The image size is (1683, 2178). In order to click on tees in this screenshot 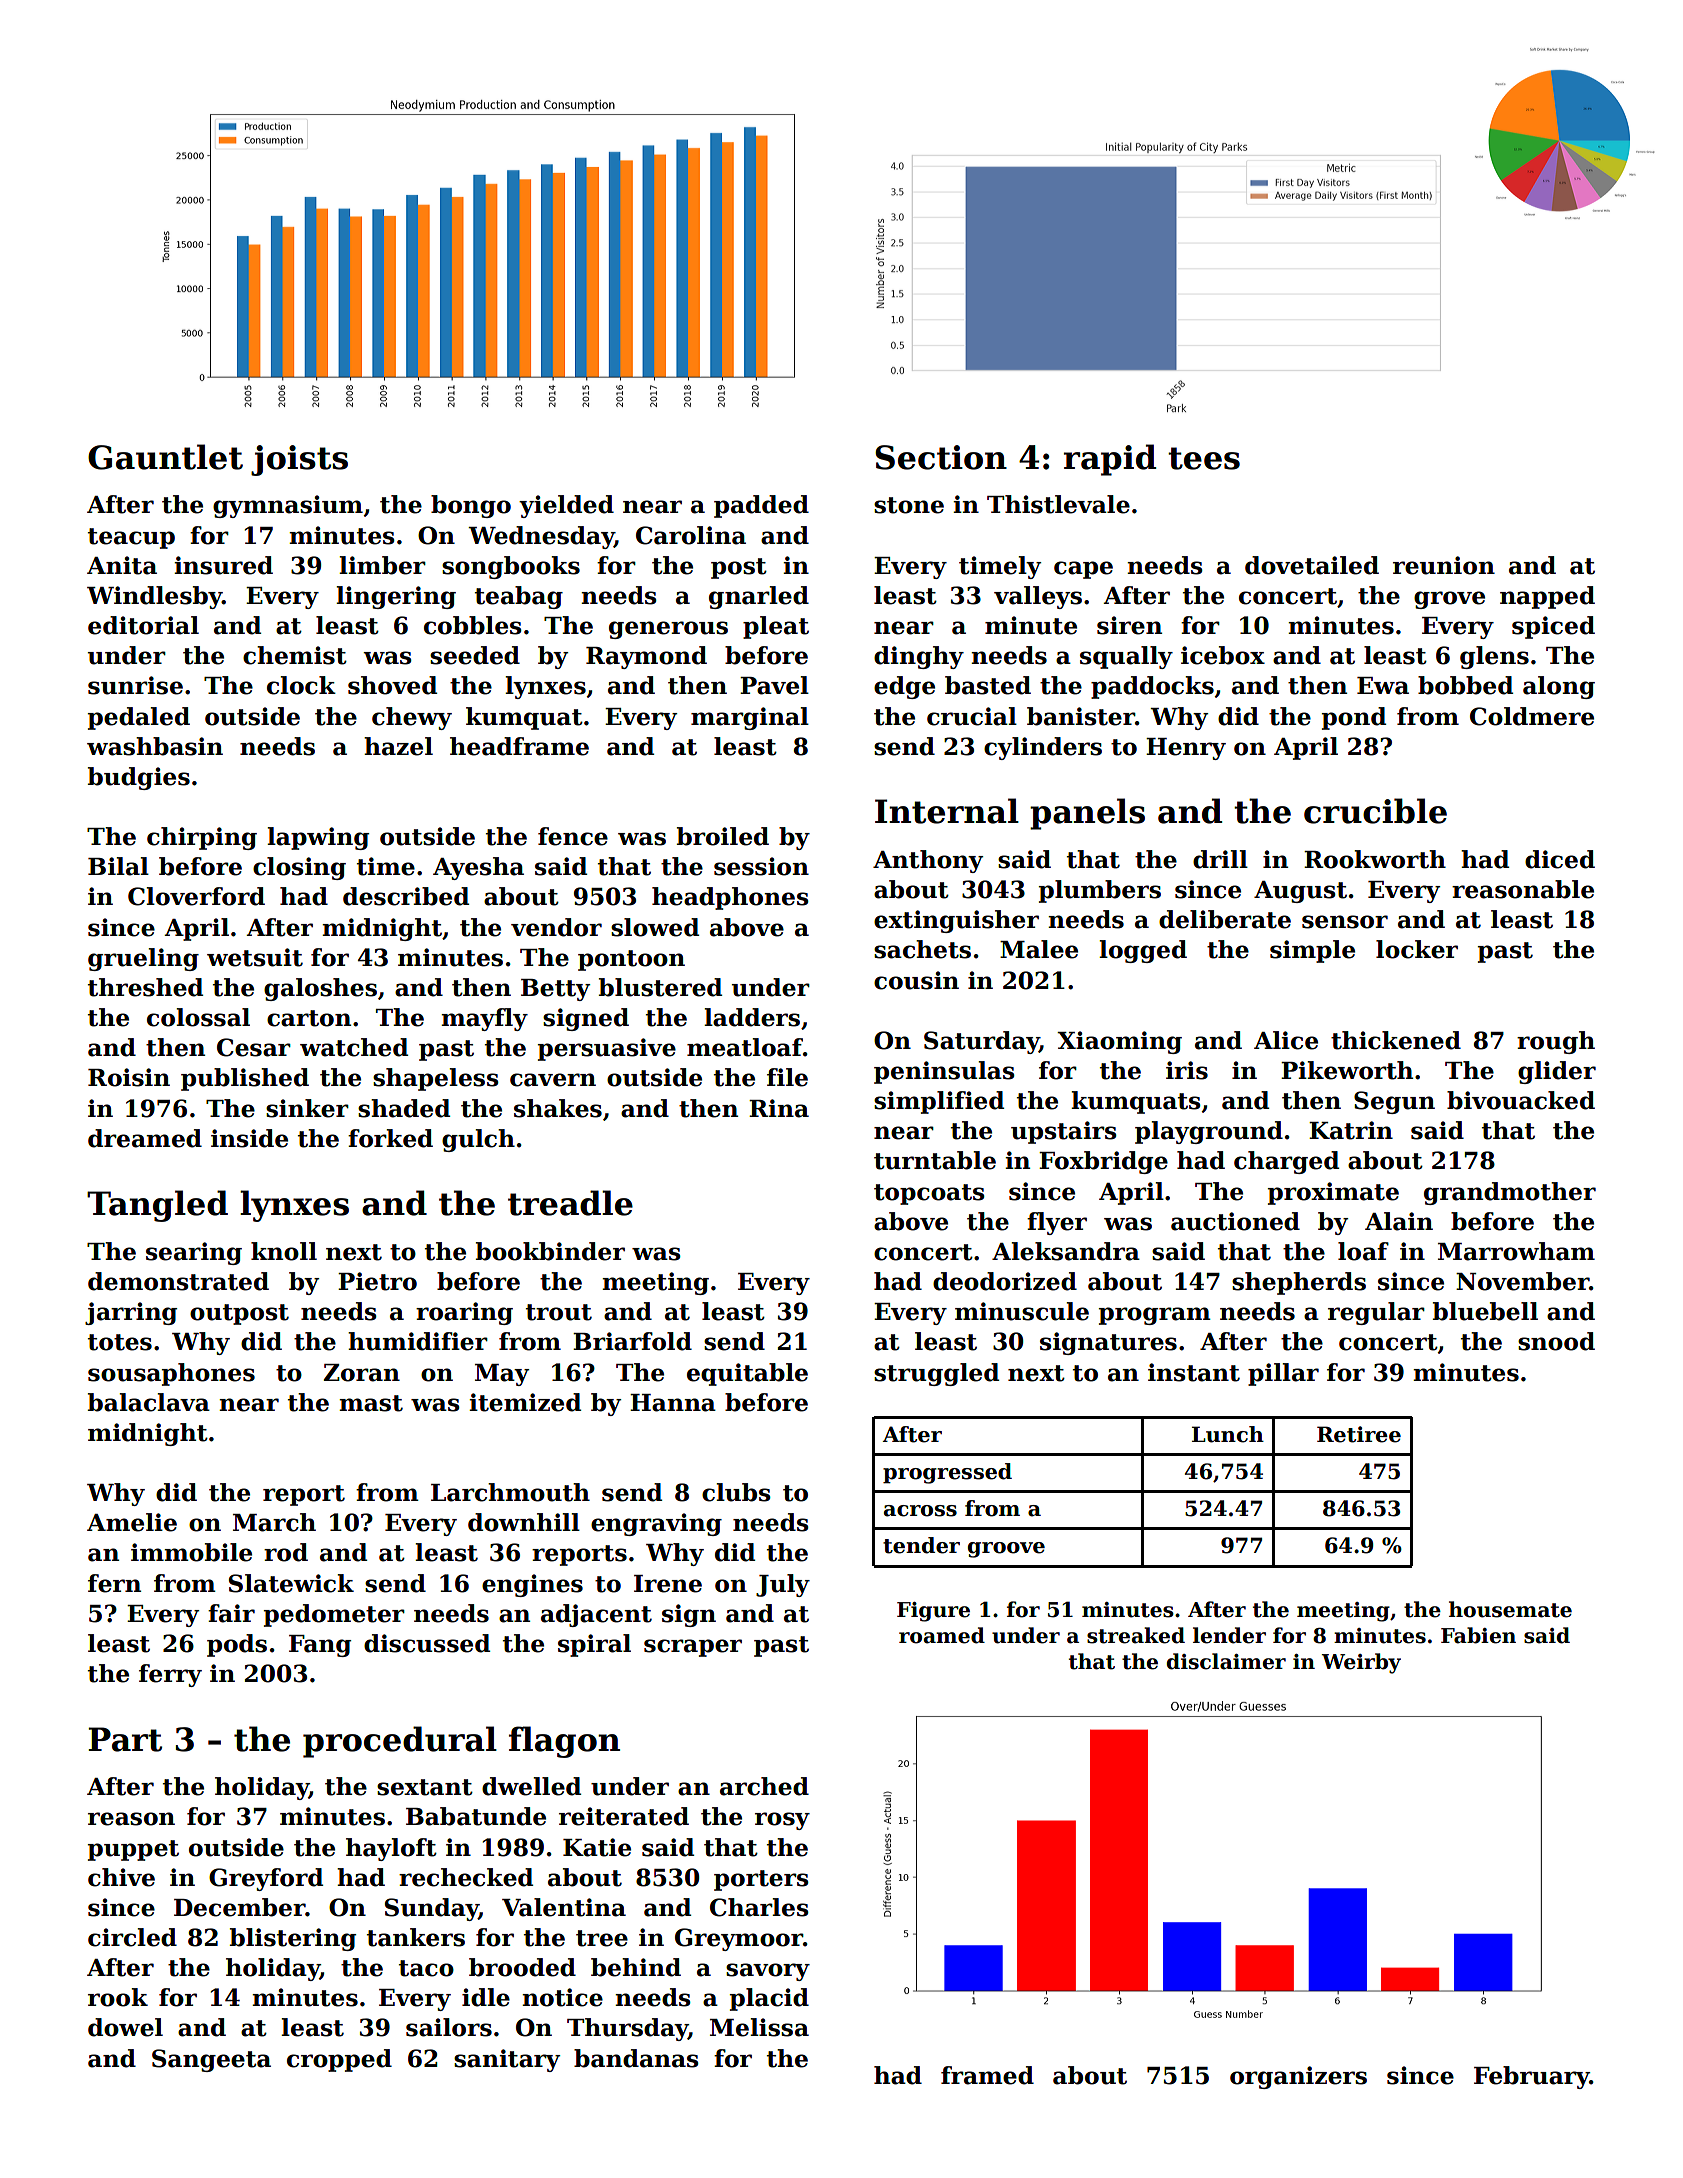, I will do `click(1204, 458)`.
